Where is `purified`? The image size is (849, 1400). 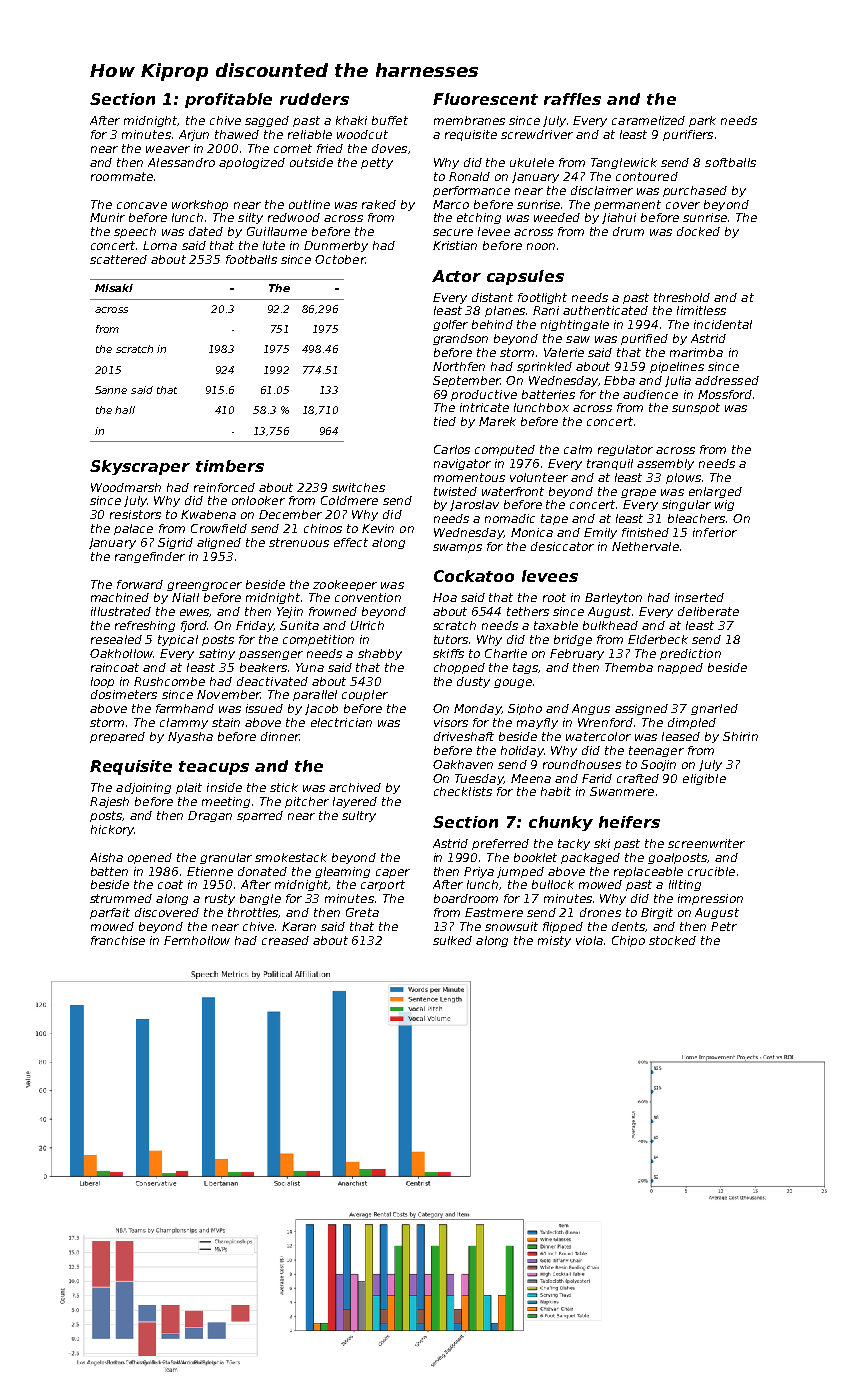
purified is located at coordinates (644, 339).
